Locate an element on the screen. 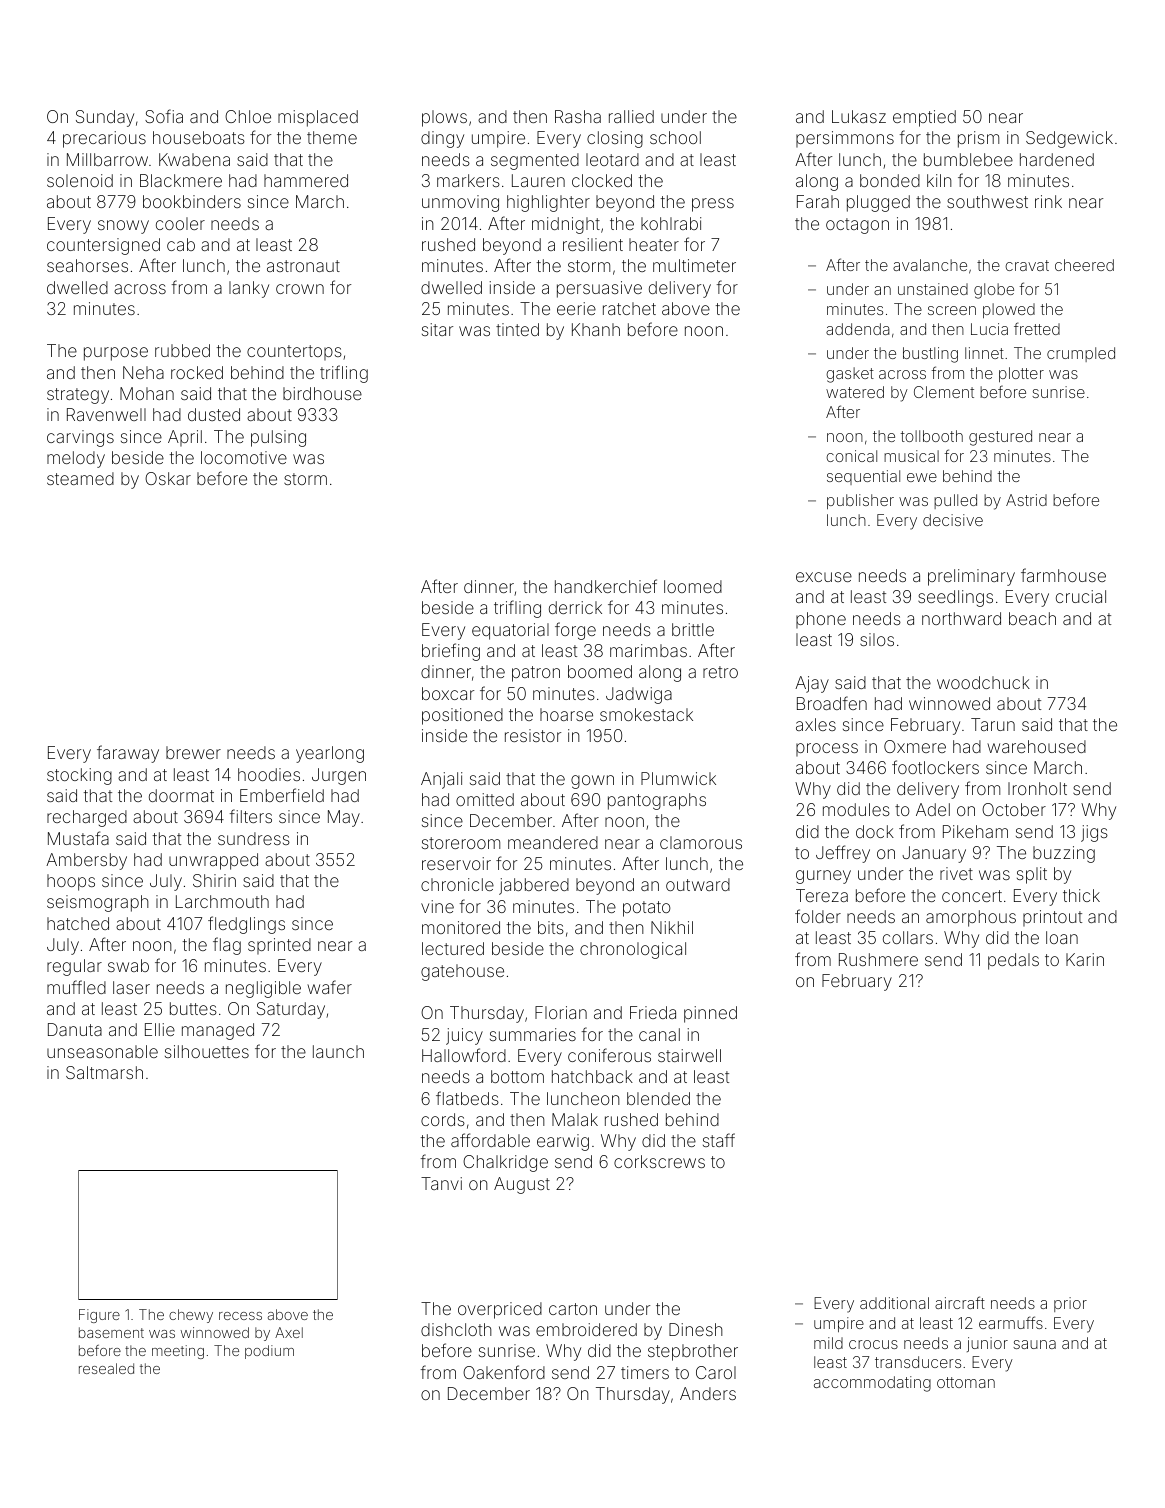 The width and height of the screenshot is (1165, 1508). Emberfield is located at coordinates (282, 795).
